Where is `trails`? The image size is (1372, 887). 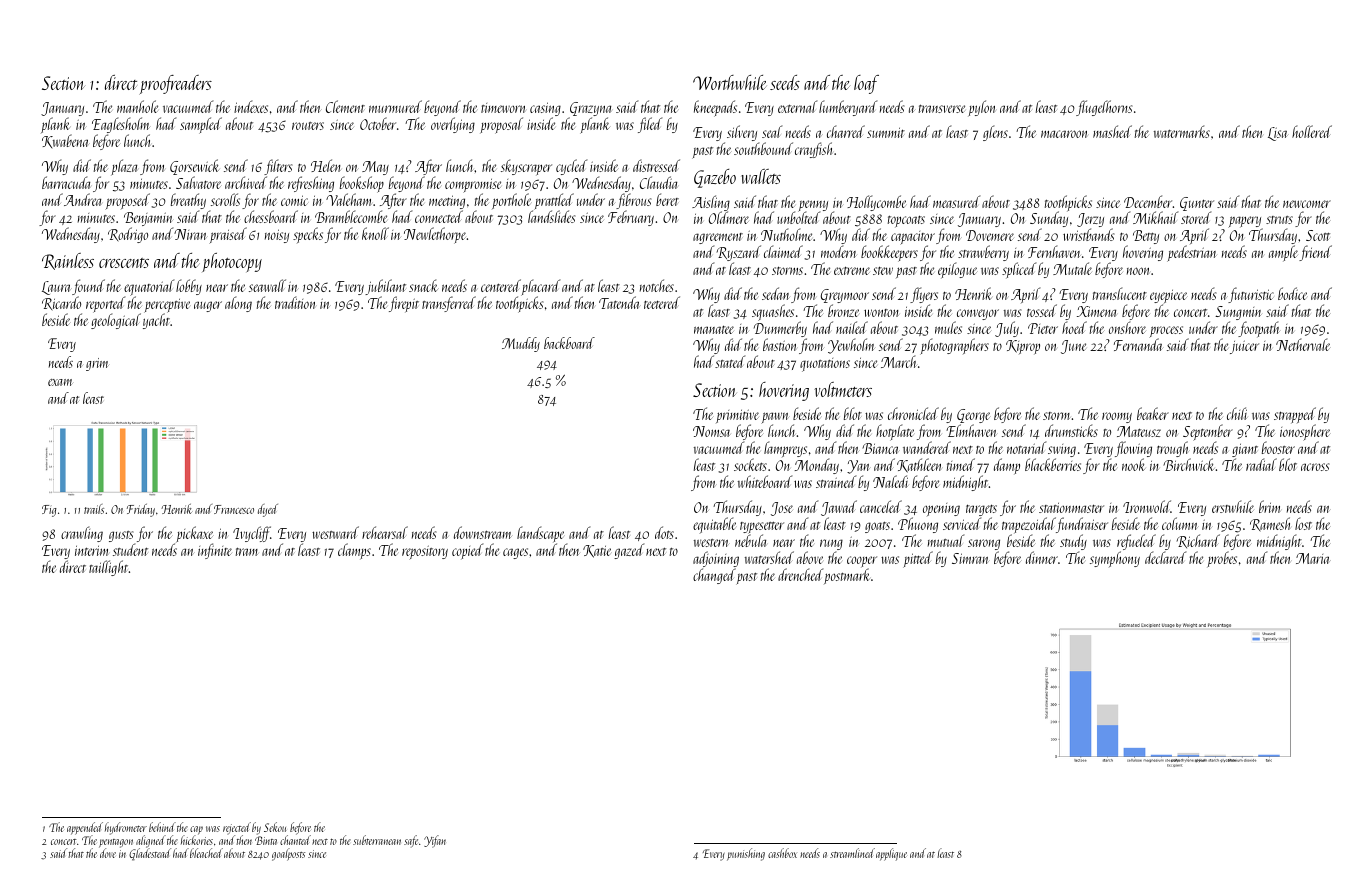
trails is located at coordinates (94, 509).
